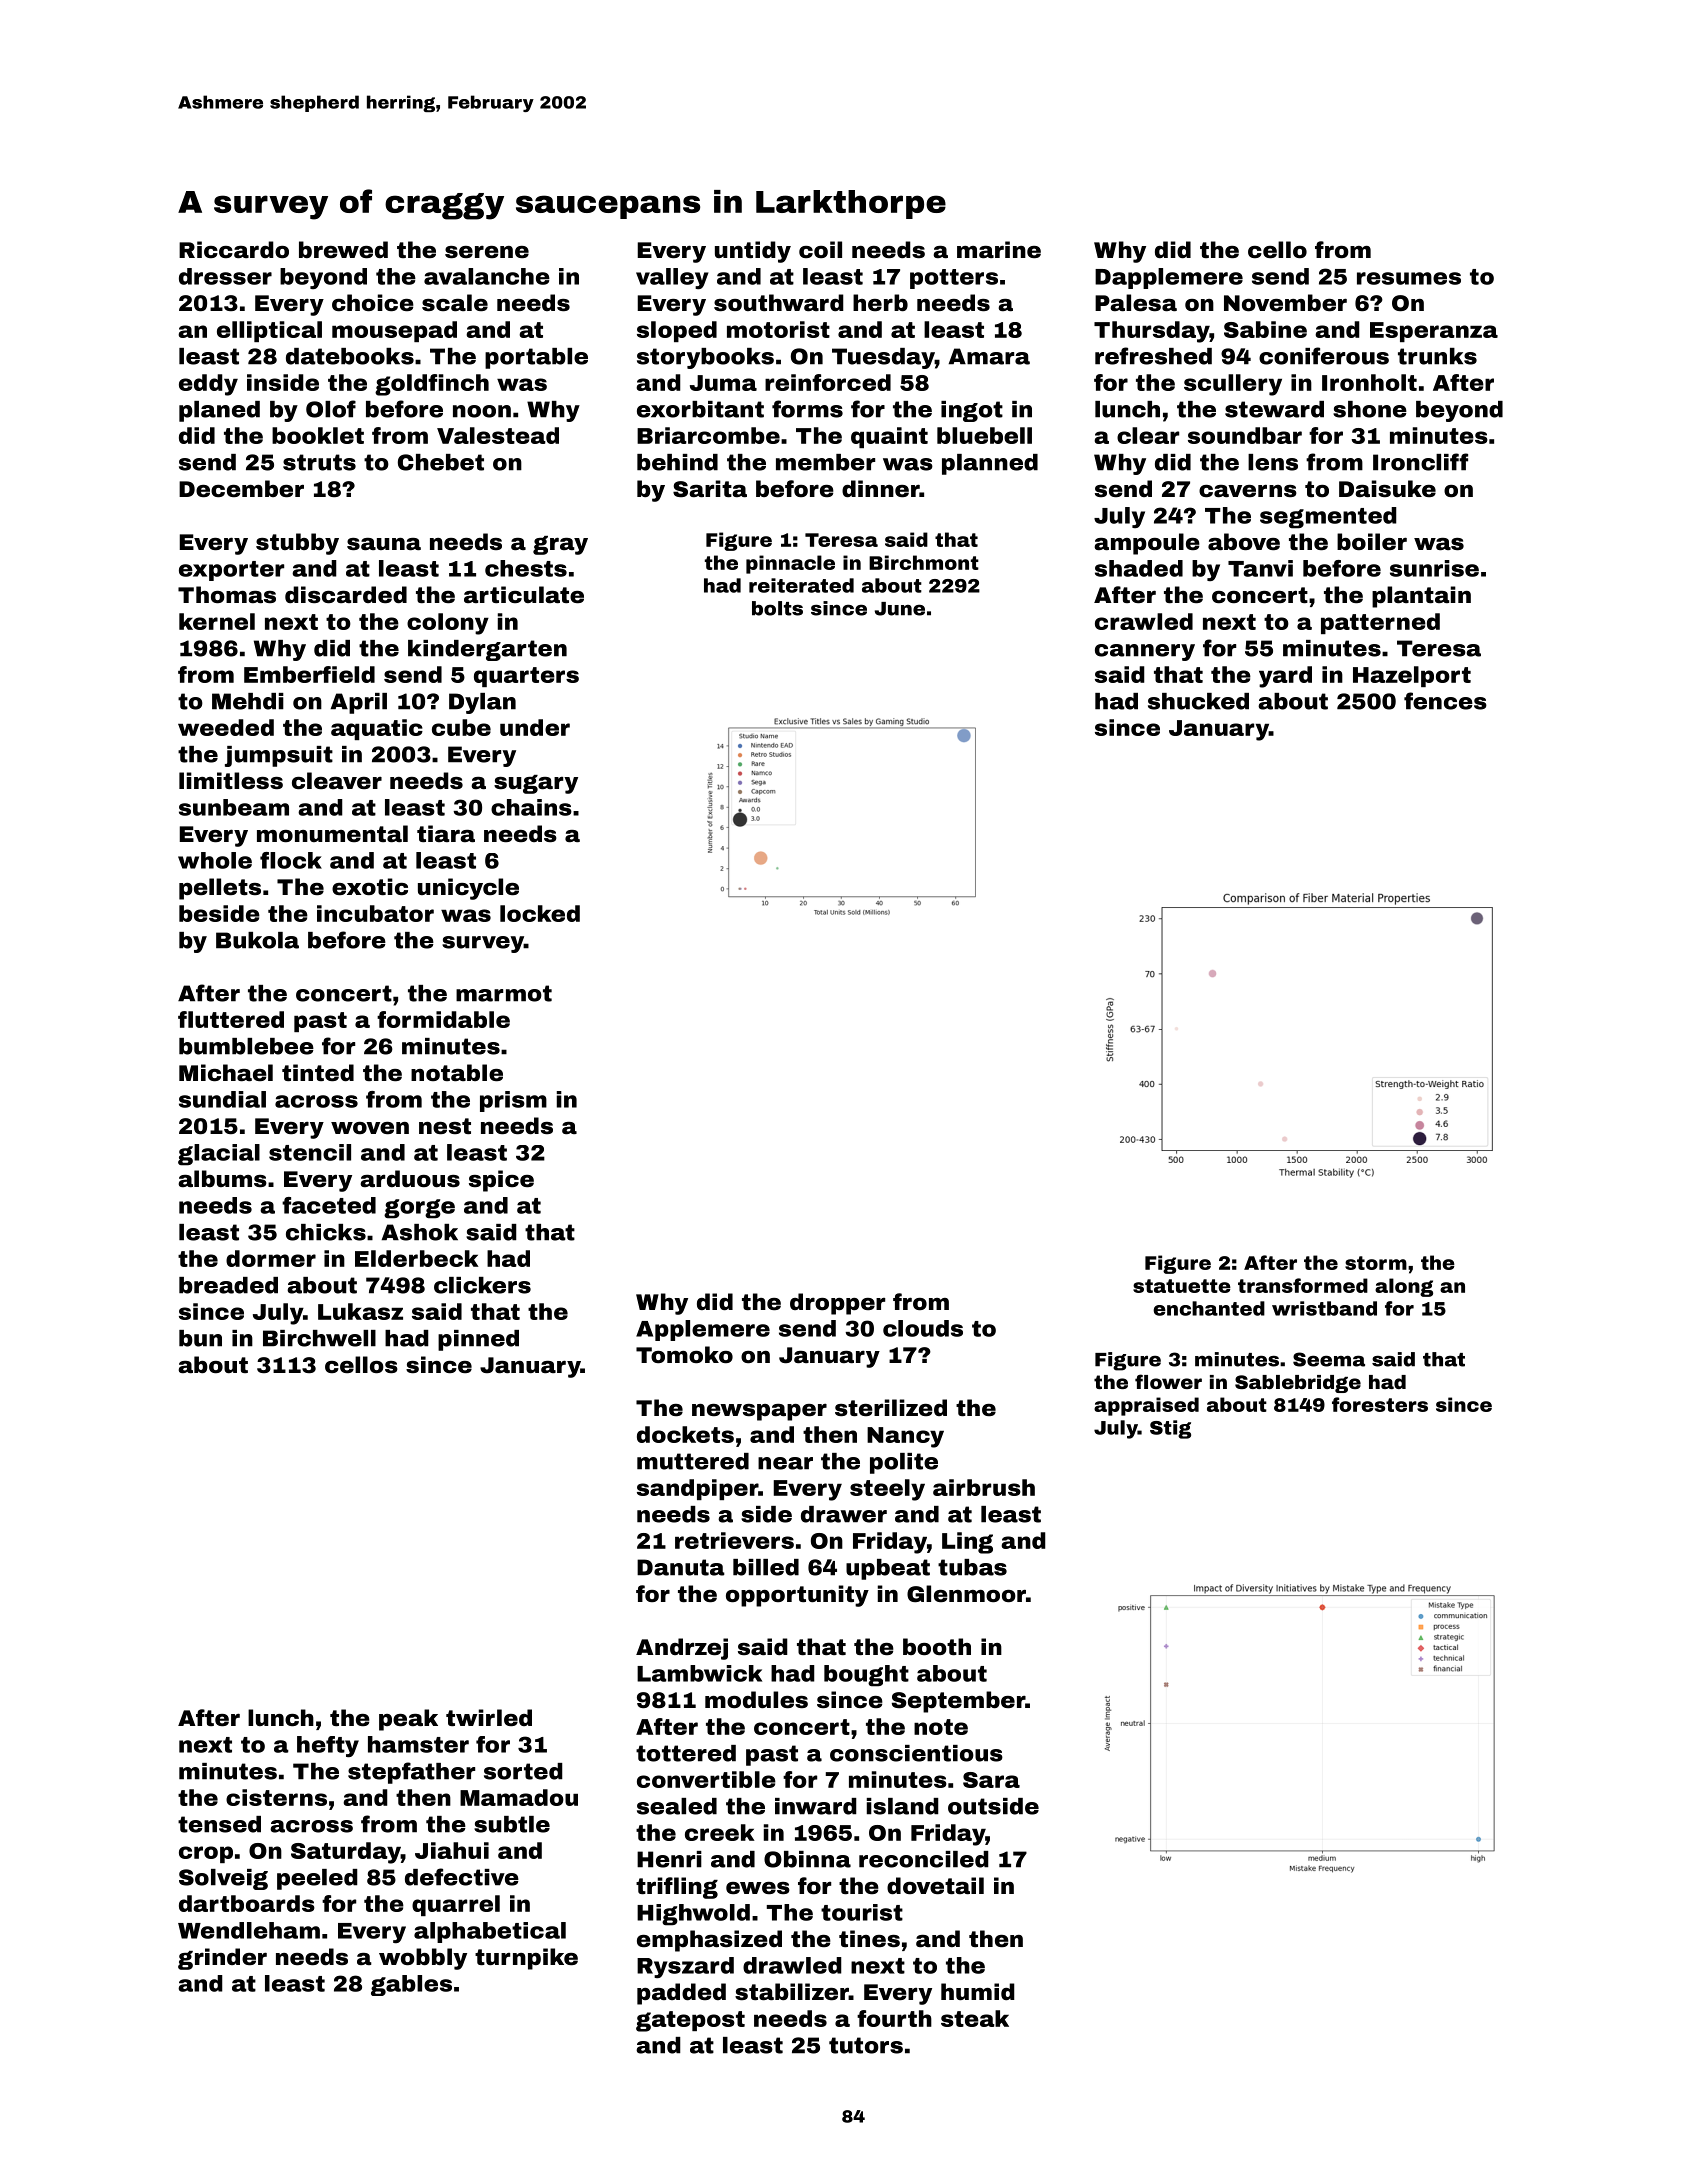  Describe the element at coordinates (1285, 677) in the document. I see `yard` at that location.
